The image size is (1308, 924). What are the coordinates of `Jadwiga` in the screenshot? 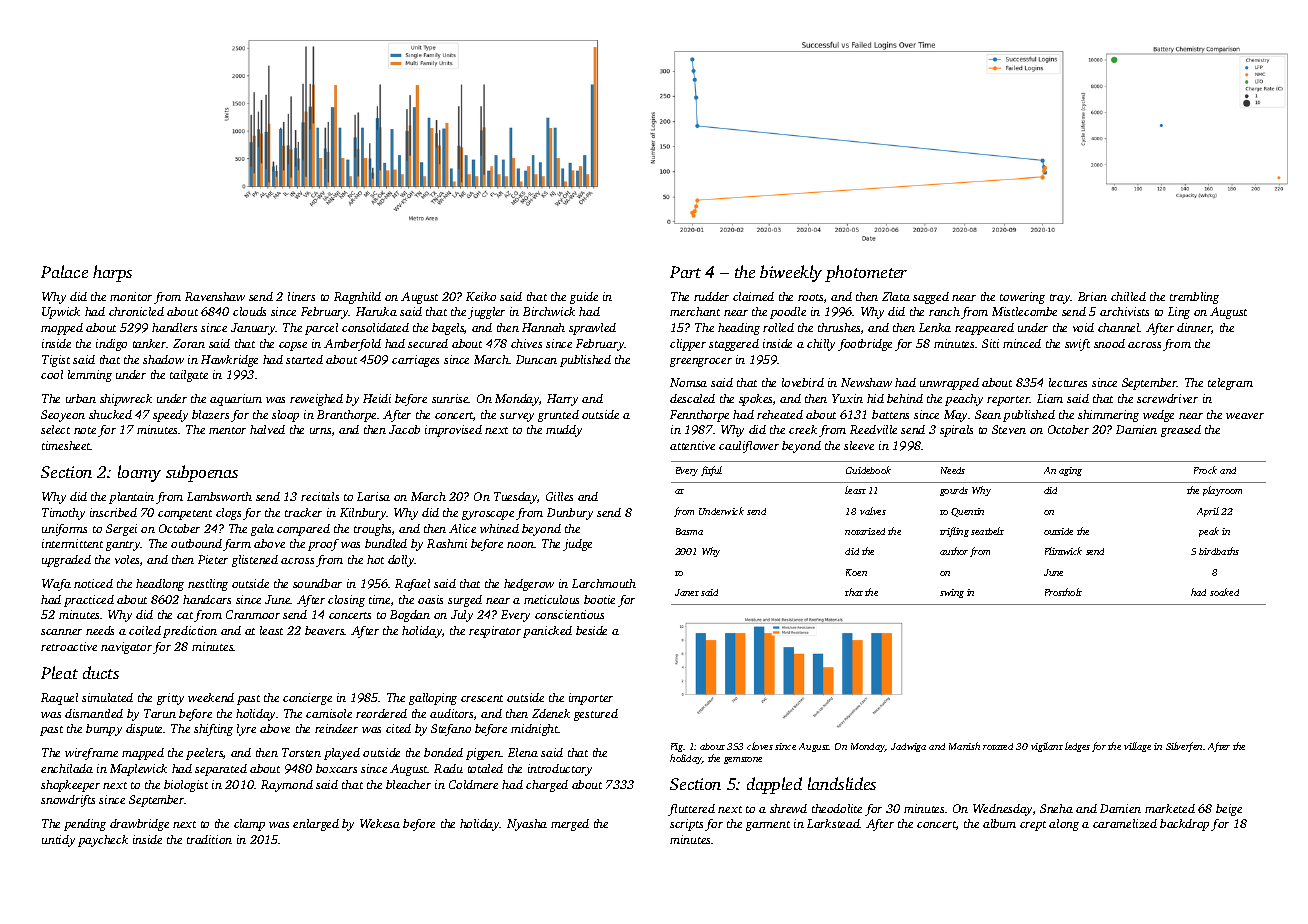 It's located at (908, 747).
